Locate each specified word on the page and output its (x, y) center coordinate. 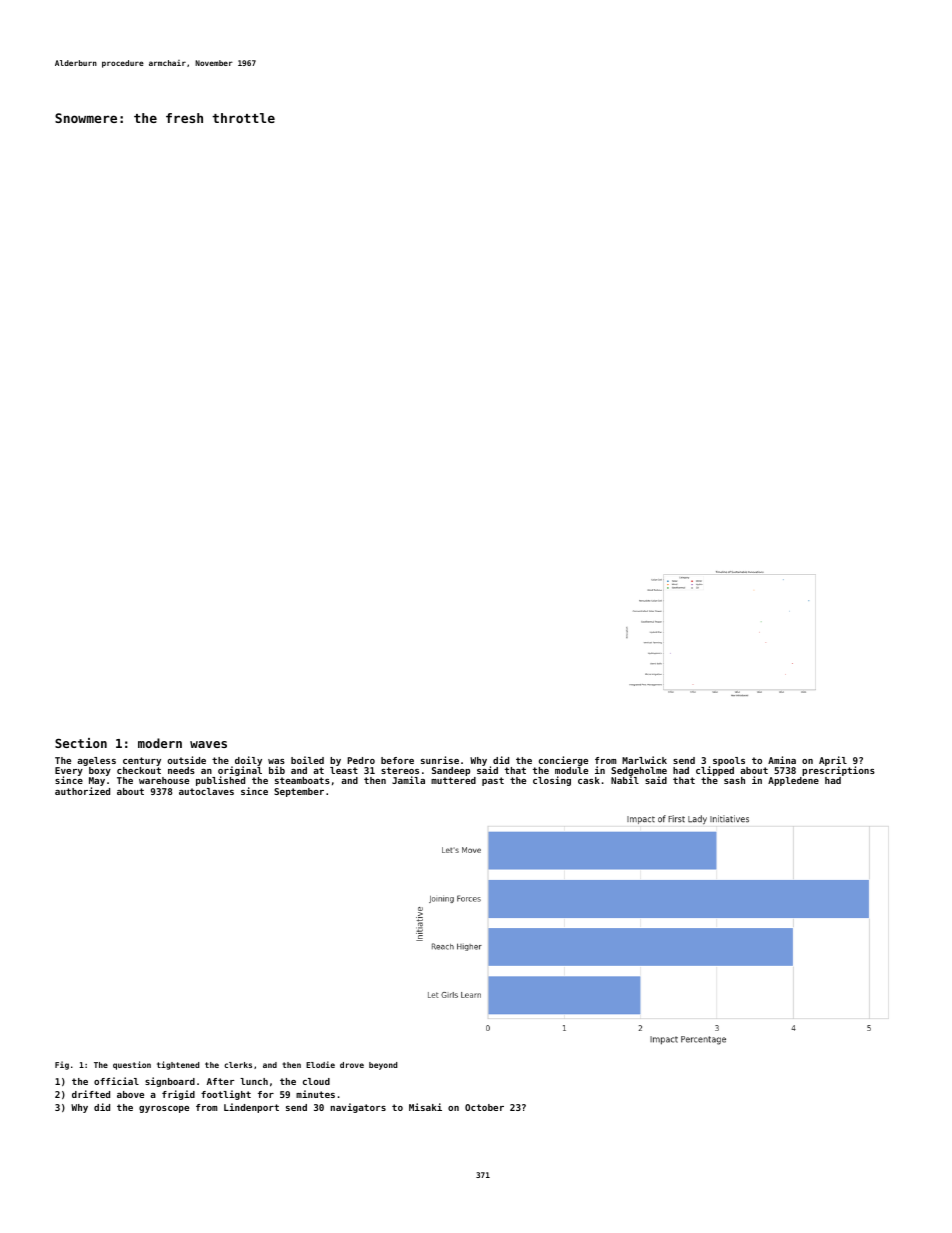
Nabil (625, 780)
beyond (383, 1066)
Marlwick (644, 760)
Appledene (793, 781)
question (132, 1065)
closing (552, 781)
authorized (82, 791)
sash (734, 780)
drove (352, 1065)
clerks (238, 1065)
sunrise (440, 760)
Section (81, 743)
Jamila (408, 780)
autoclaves (206, 791)
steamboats (302, 780)
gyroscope (164, 1109)
